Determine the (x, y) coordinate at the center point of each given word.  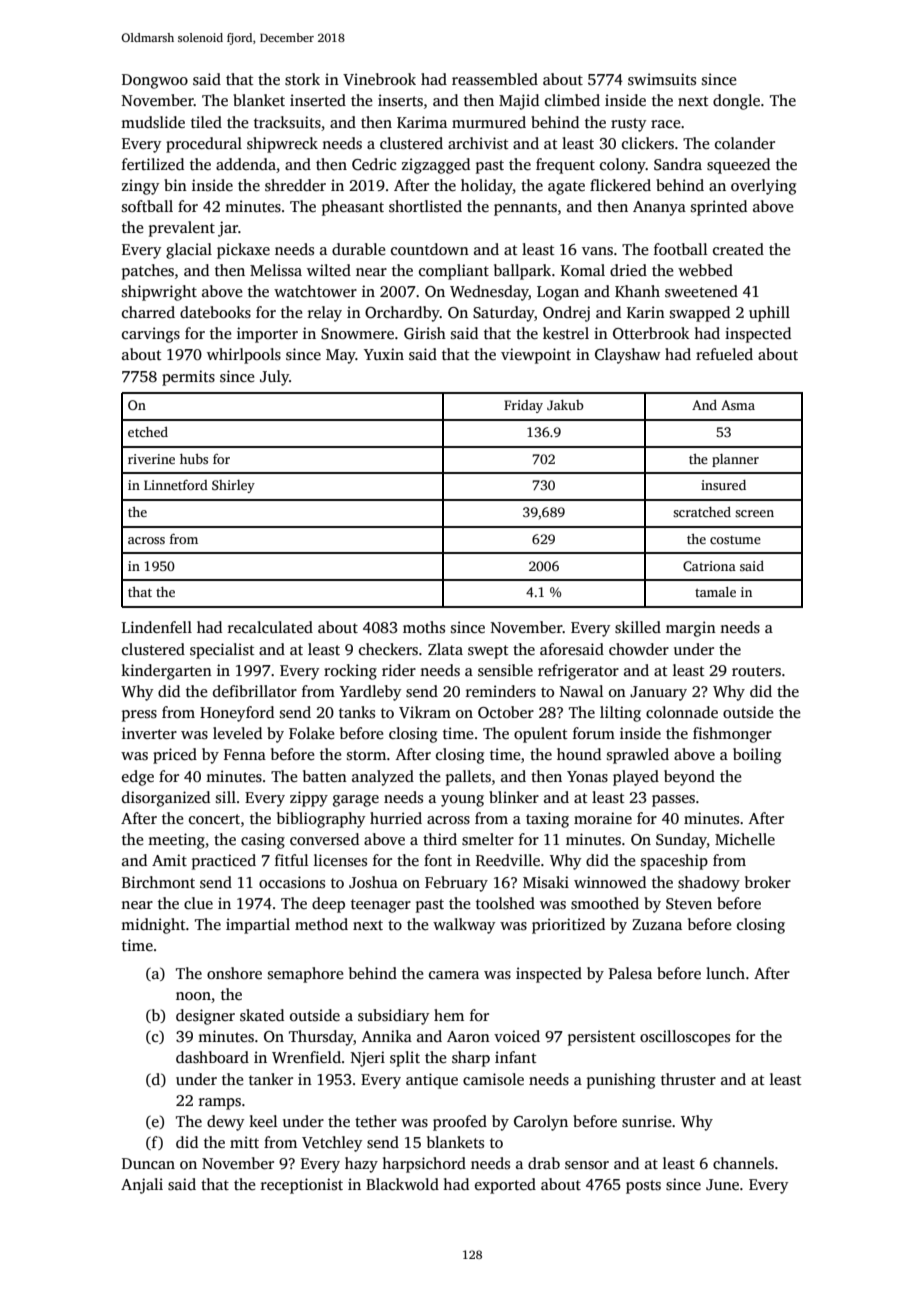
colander (745, 143)
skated (262, 1015)
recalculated (270, 627)
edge (138, 778)
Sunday (681, 841)
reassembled (495, 79)
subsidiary (394, 1017)
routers (756, 671)
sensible (505, 670)
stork (302, 79)
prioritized (568, 926)
